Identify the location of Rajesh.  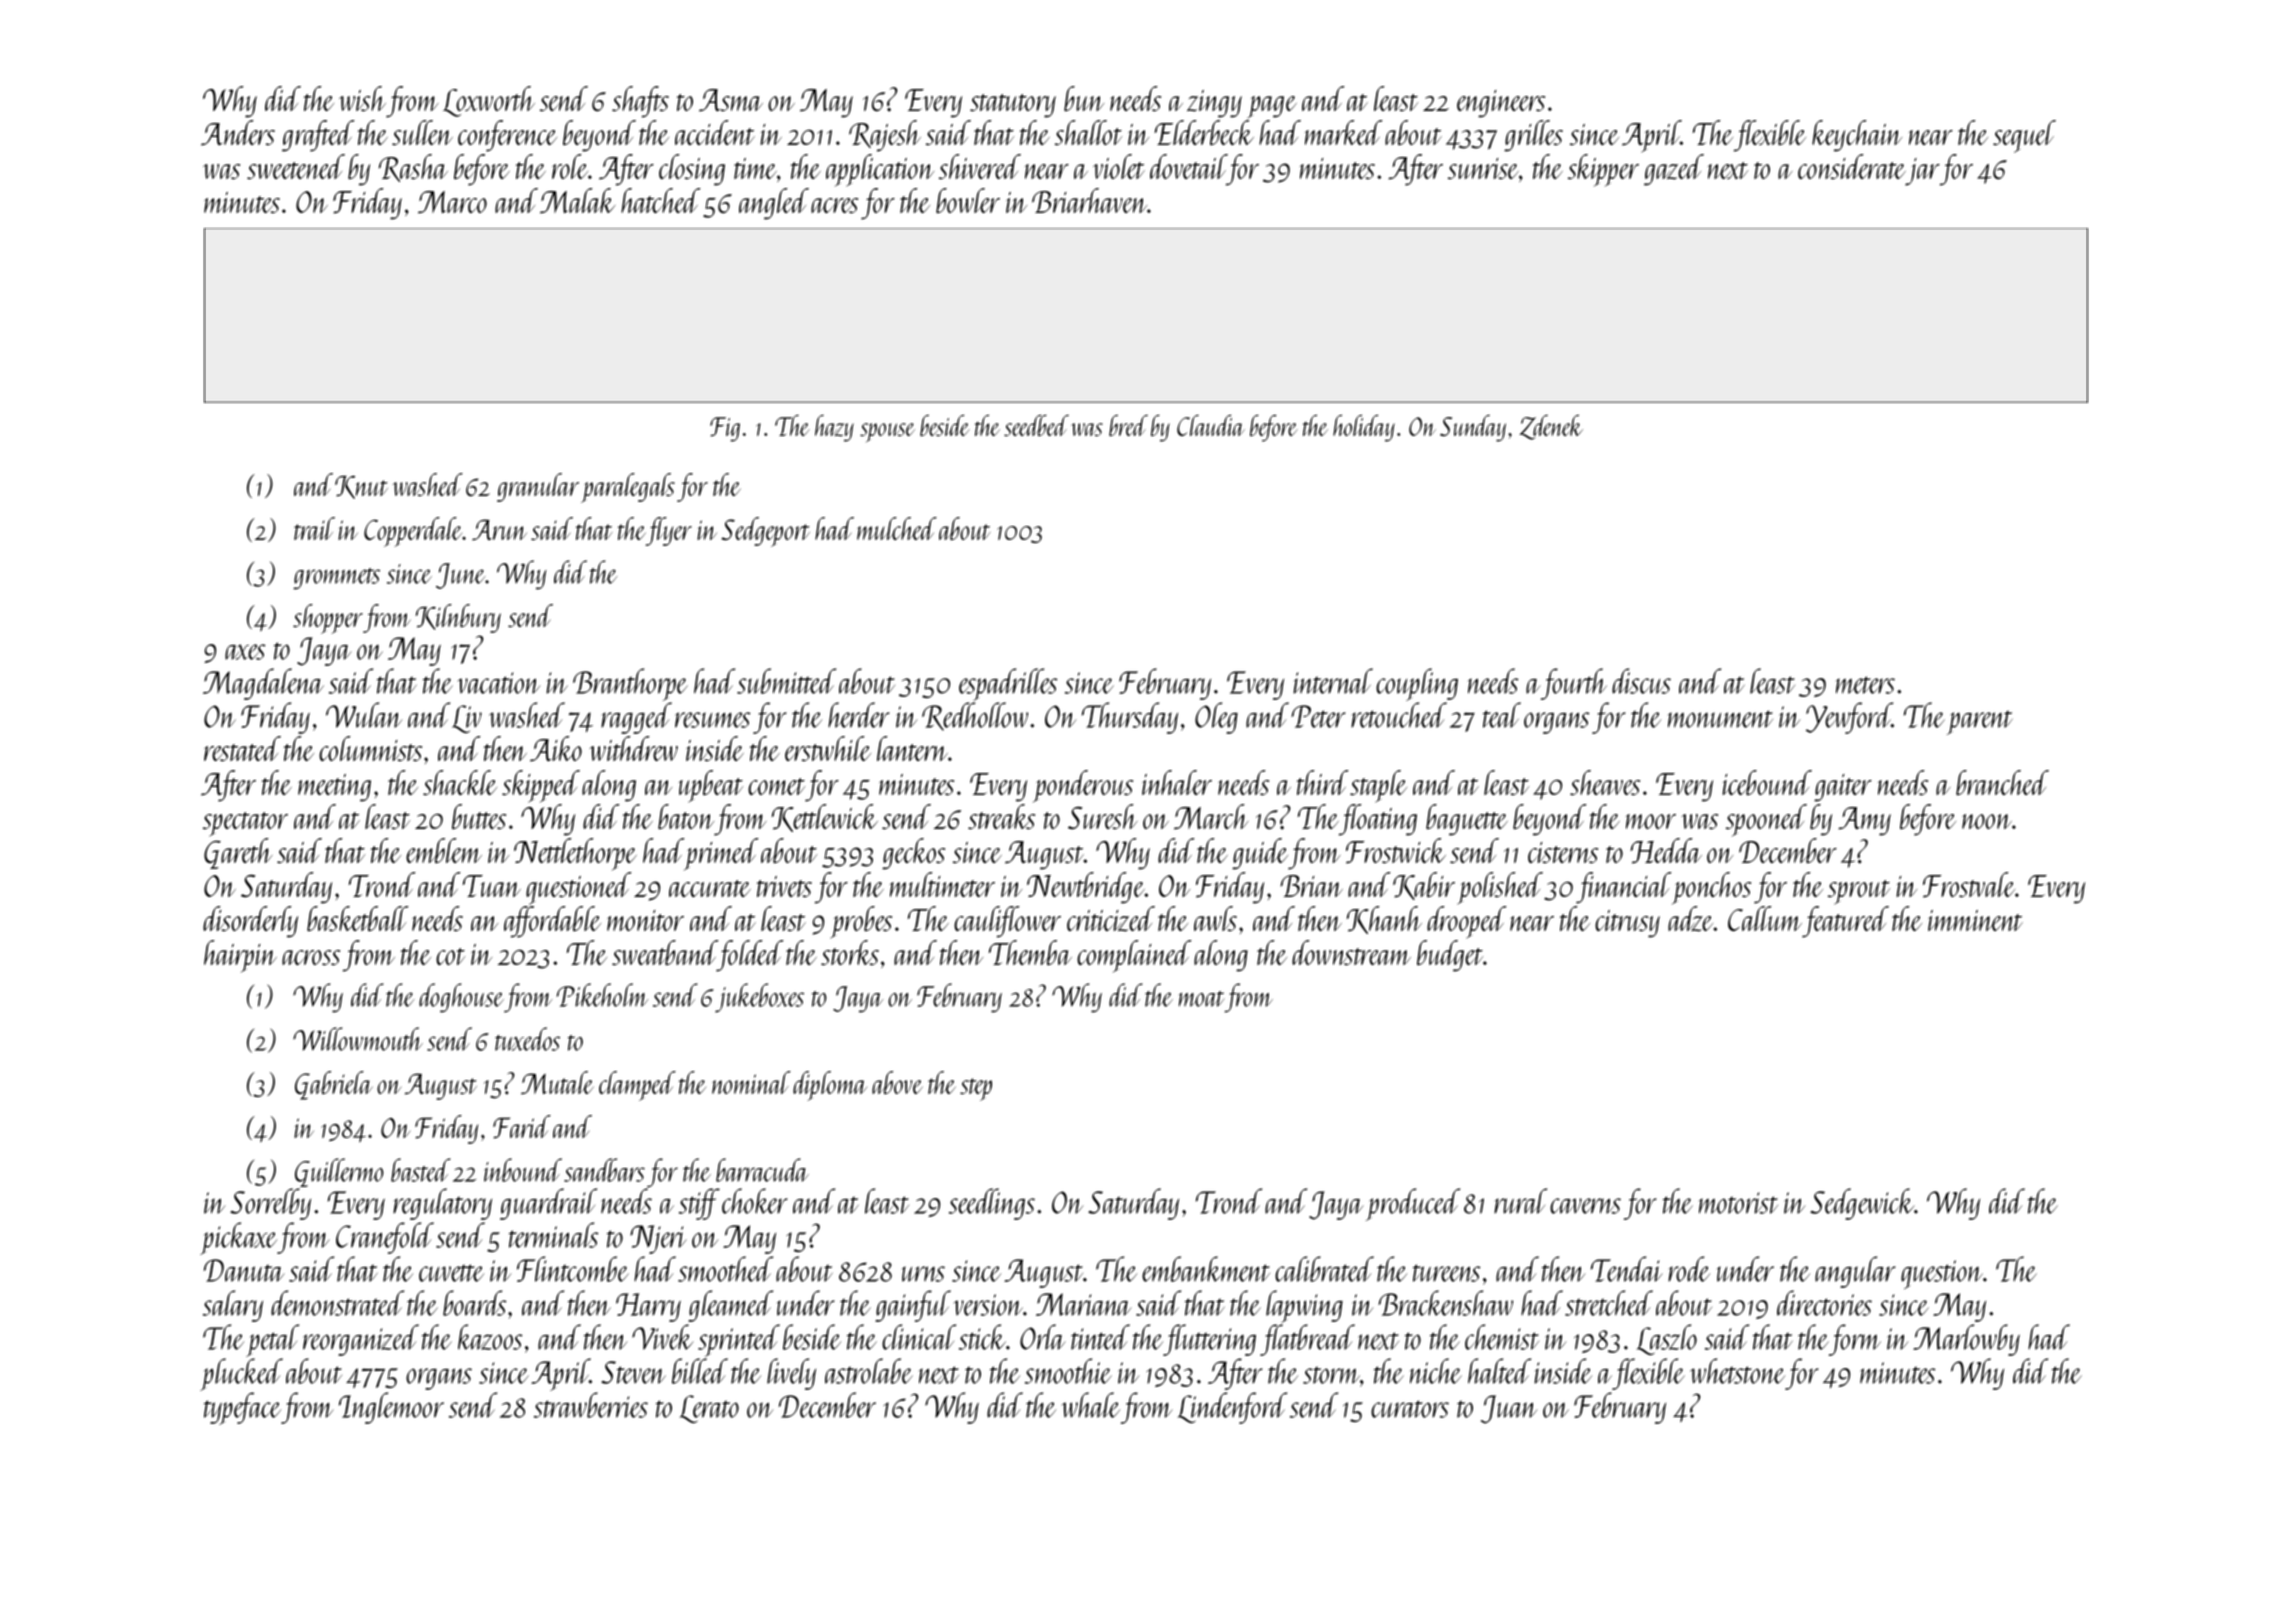
(885, 136).
